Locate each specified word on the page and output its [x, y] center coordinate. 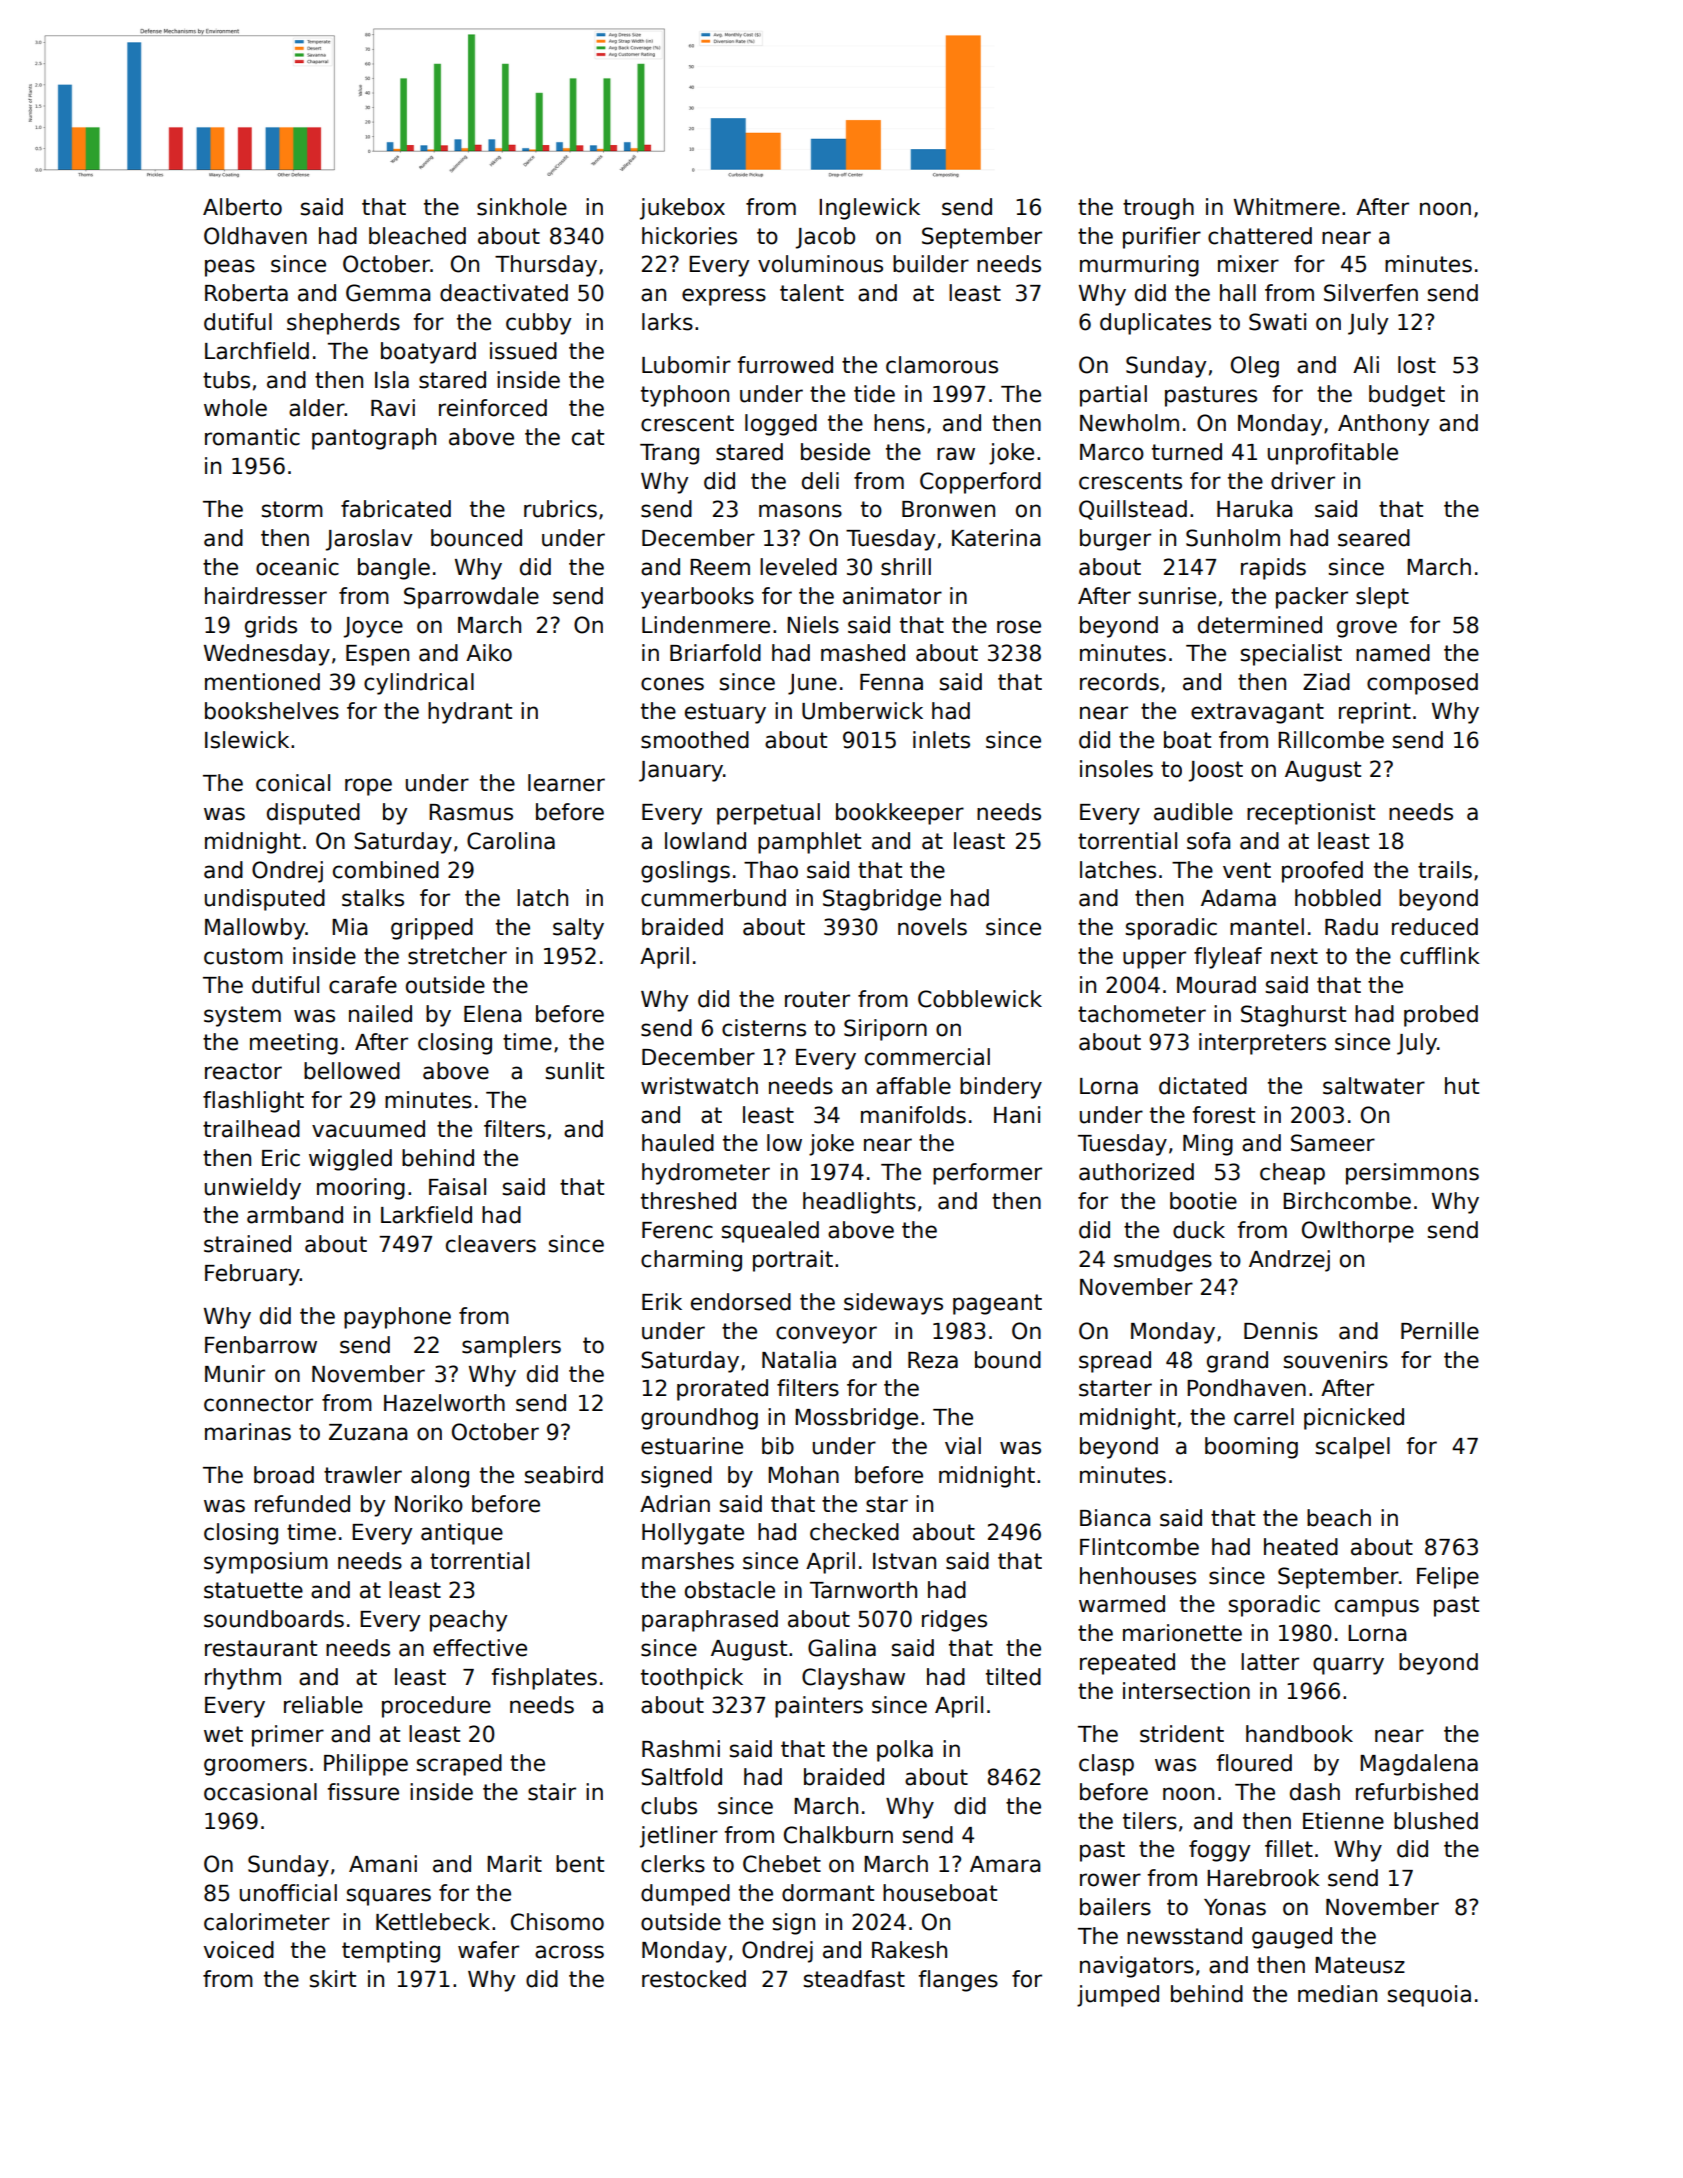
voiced [239, 1950]
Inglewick [869, 209]
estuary [725, 713]
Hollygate [693, 1534]
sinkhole [522, 207]
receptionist [1311, 814]
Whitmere [1287, 207]
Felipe [1448, 1578]
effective [480, 1648]
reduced [1435, 927]
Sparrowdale [471, 598]
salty [578, 929]
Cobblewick [980, 999]
